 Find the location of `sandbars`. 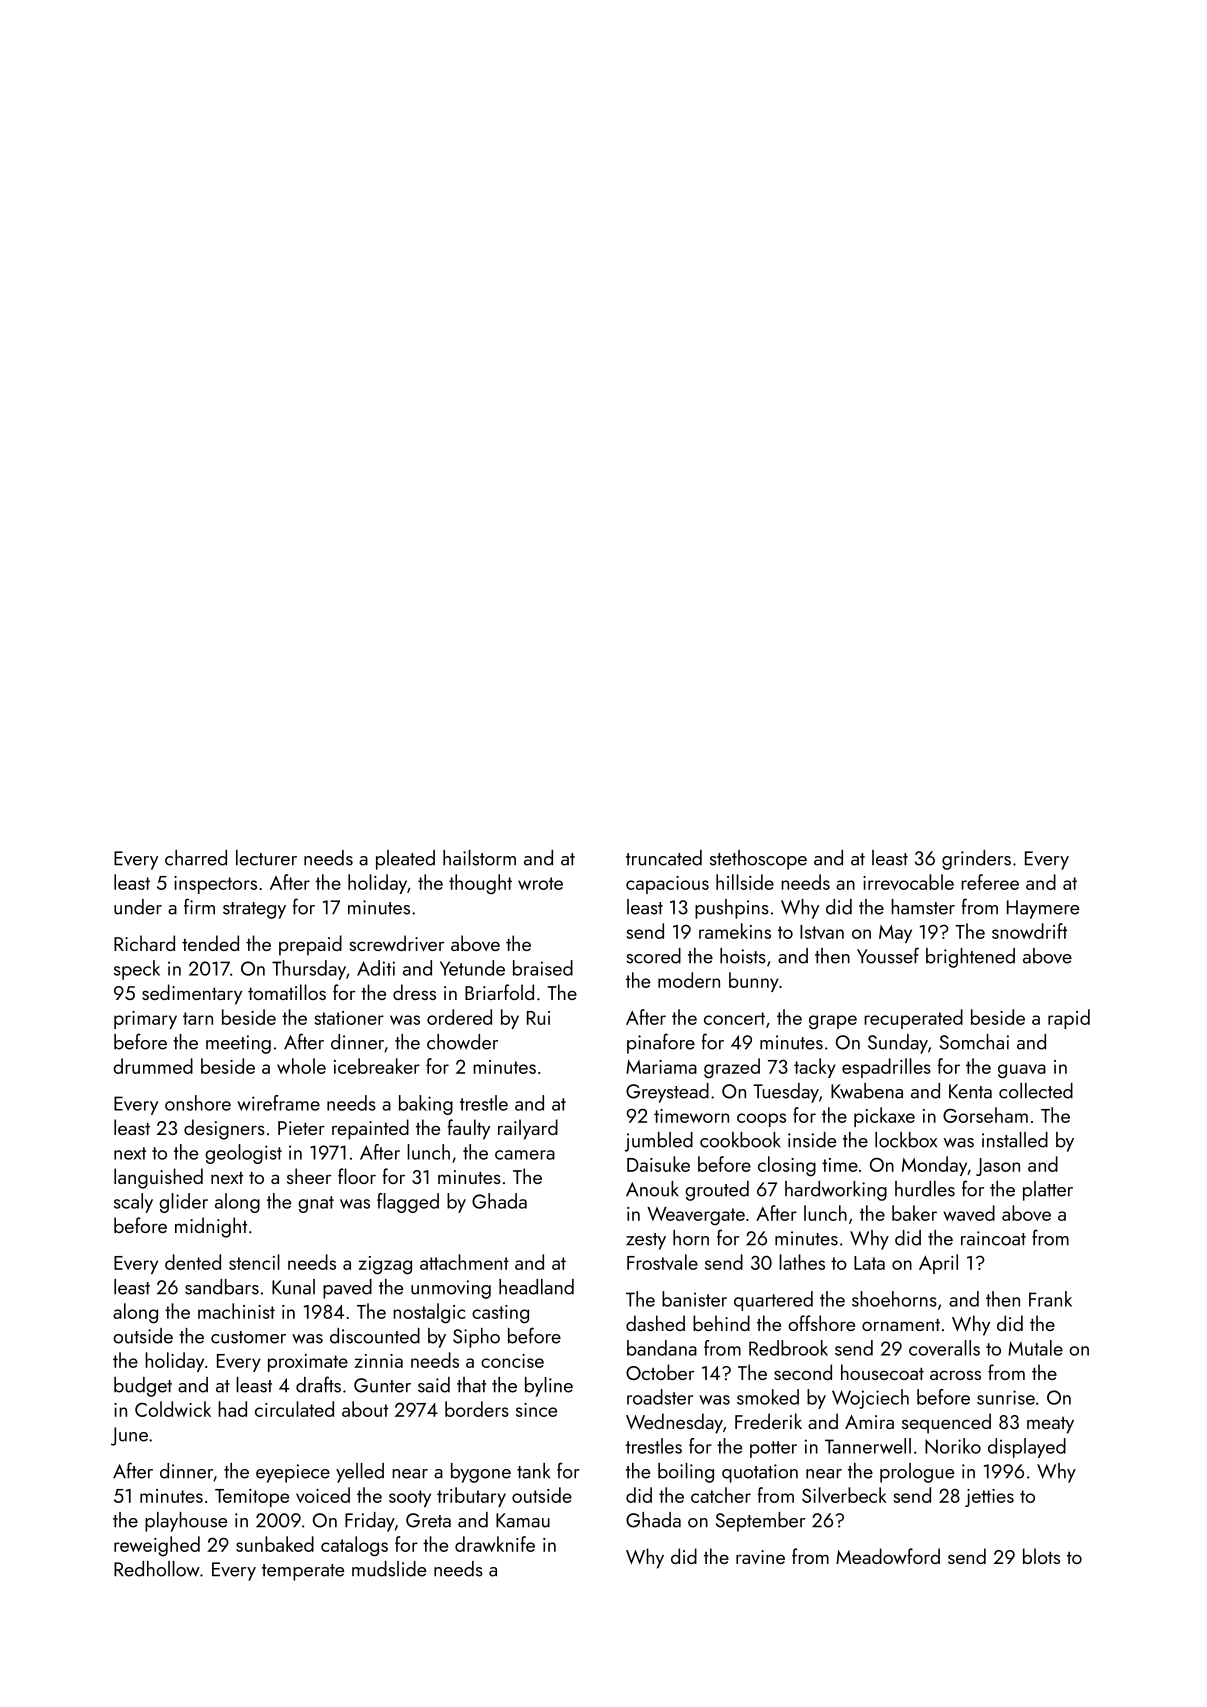

sandbars is located at coordinates (222, 1287).
